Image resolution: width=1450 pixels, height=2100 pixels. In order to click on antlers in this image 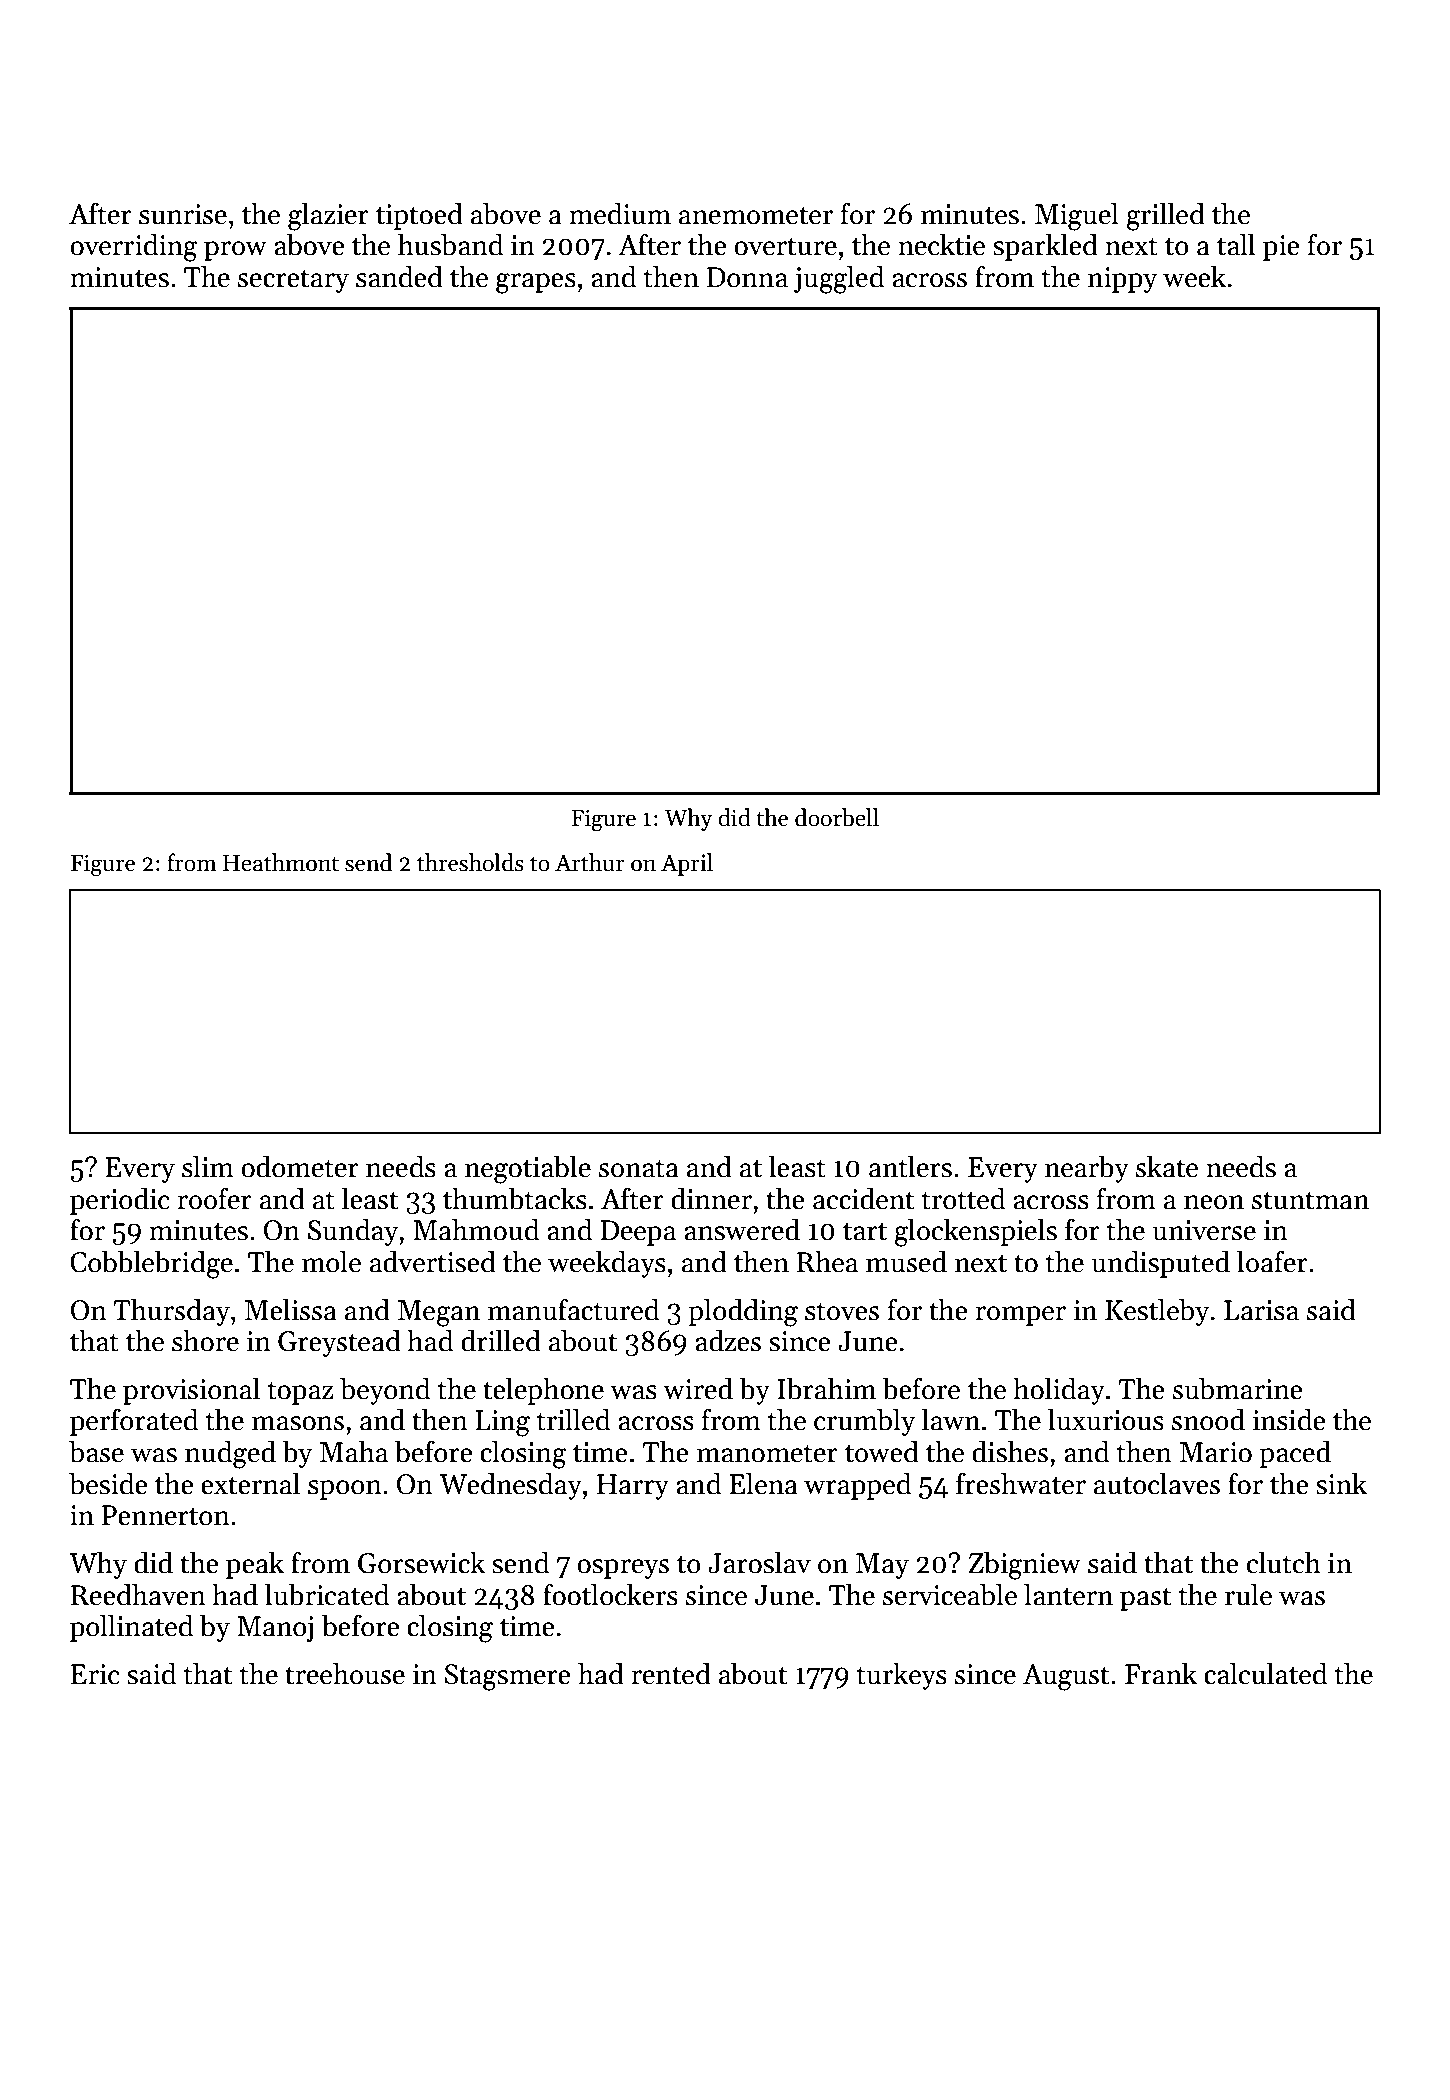, I will do `click(910, 1166)`.
